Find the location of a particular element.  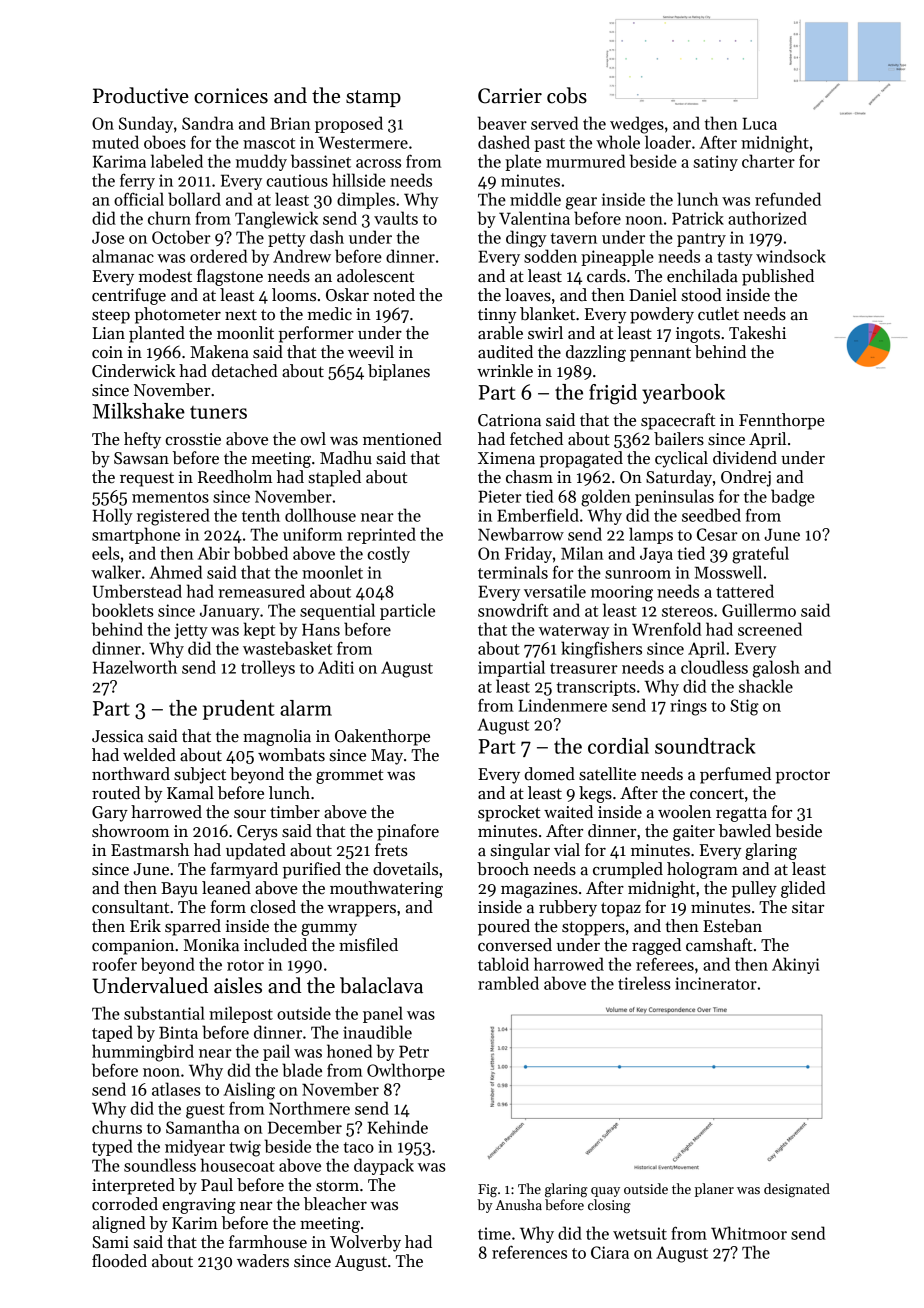

cordial is located at coordinates (618, 746).
